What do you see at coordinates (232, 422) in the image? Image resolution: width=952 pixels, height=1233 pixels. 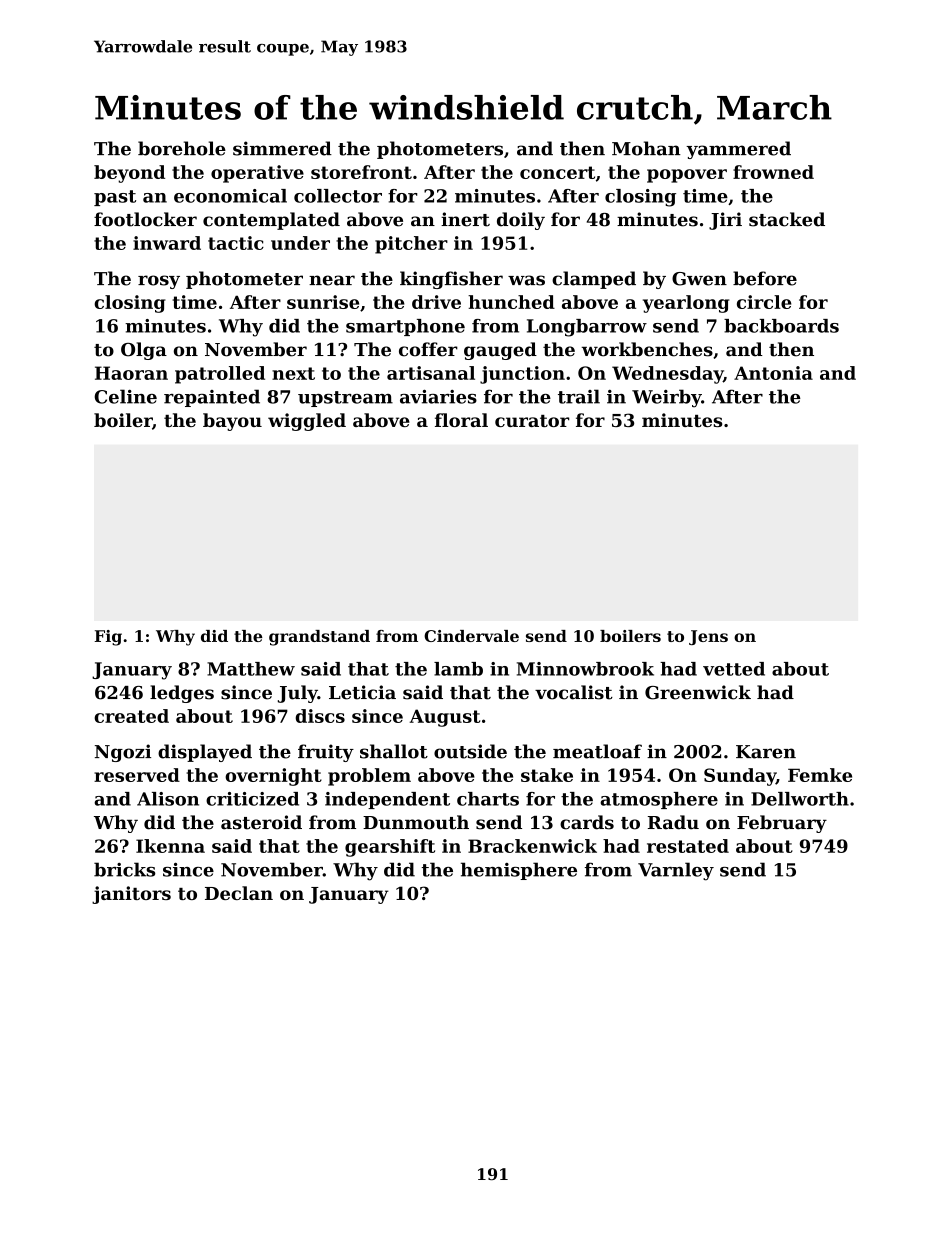 I see `bayou` at bounding box center [232, 422].
